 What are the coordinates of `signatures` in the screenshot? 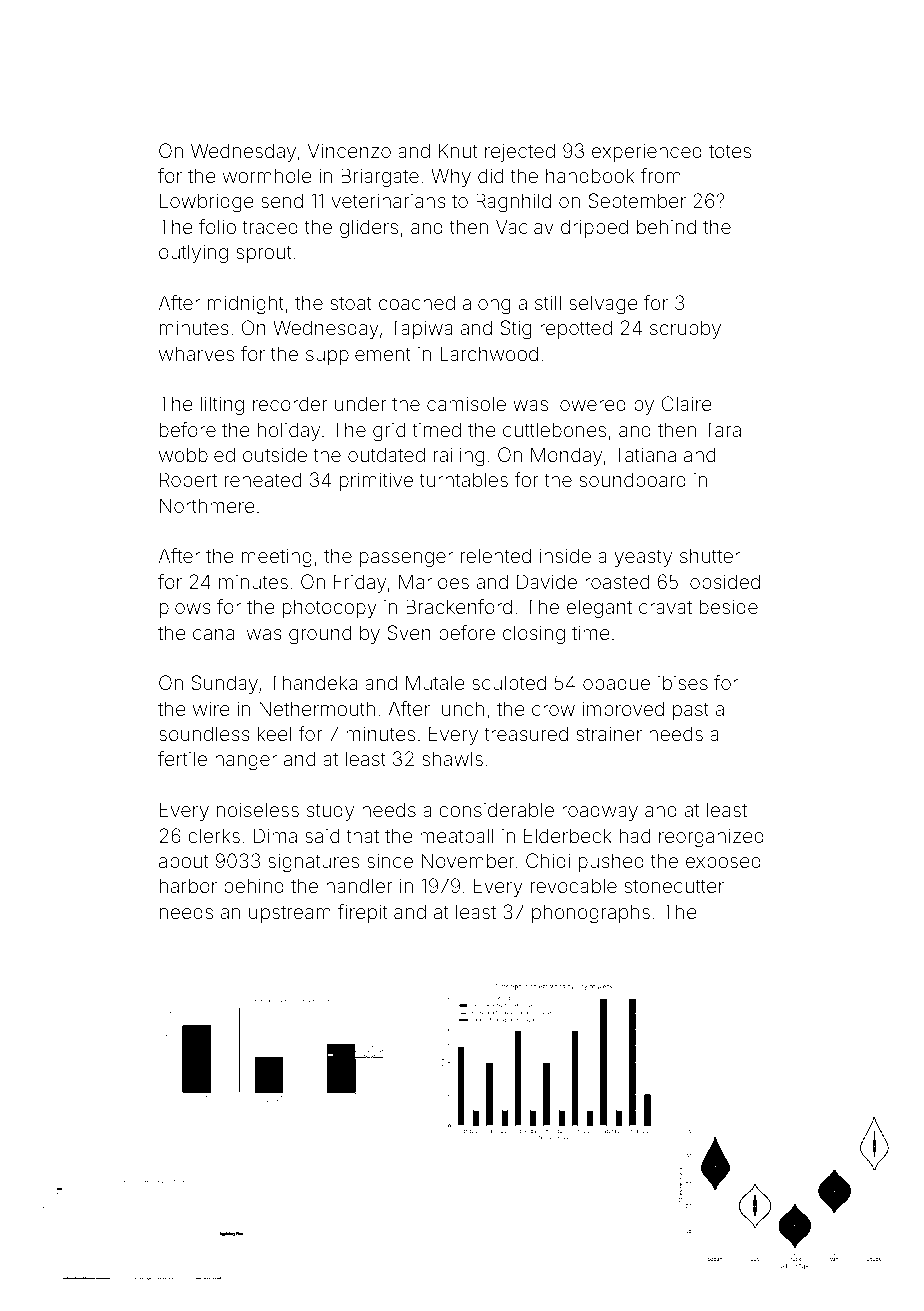 It's located at (313, 863).
